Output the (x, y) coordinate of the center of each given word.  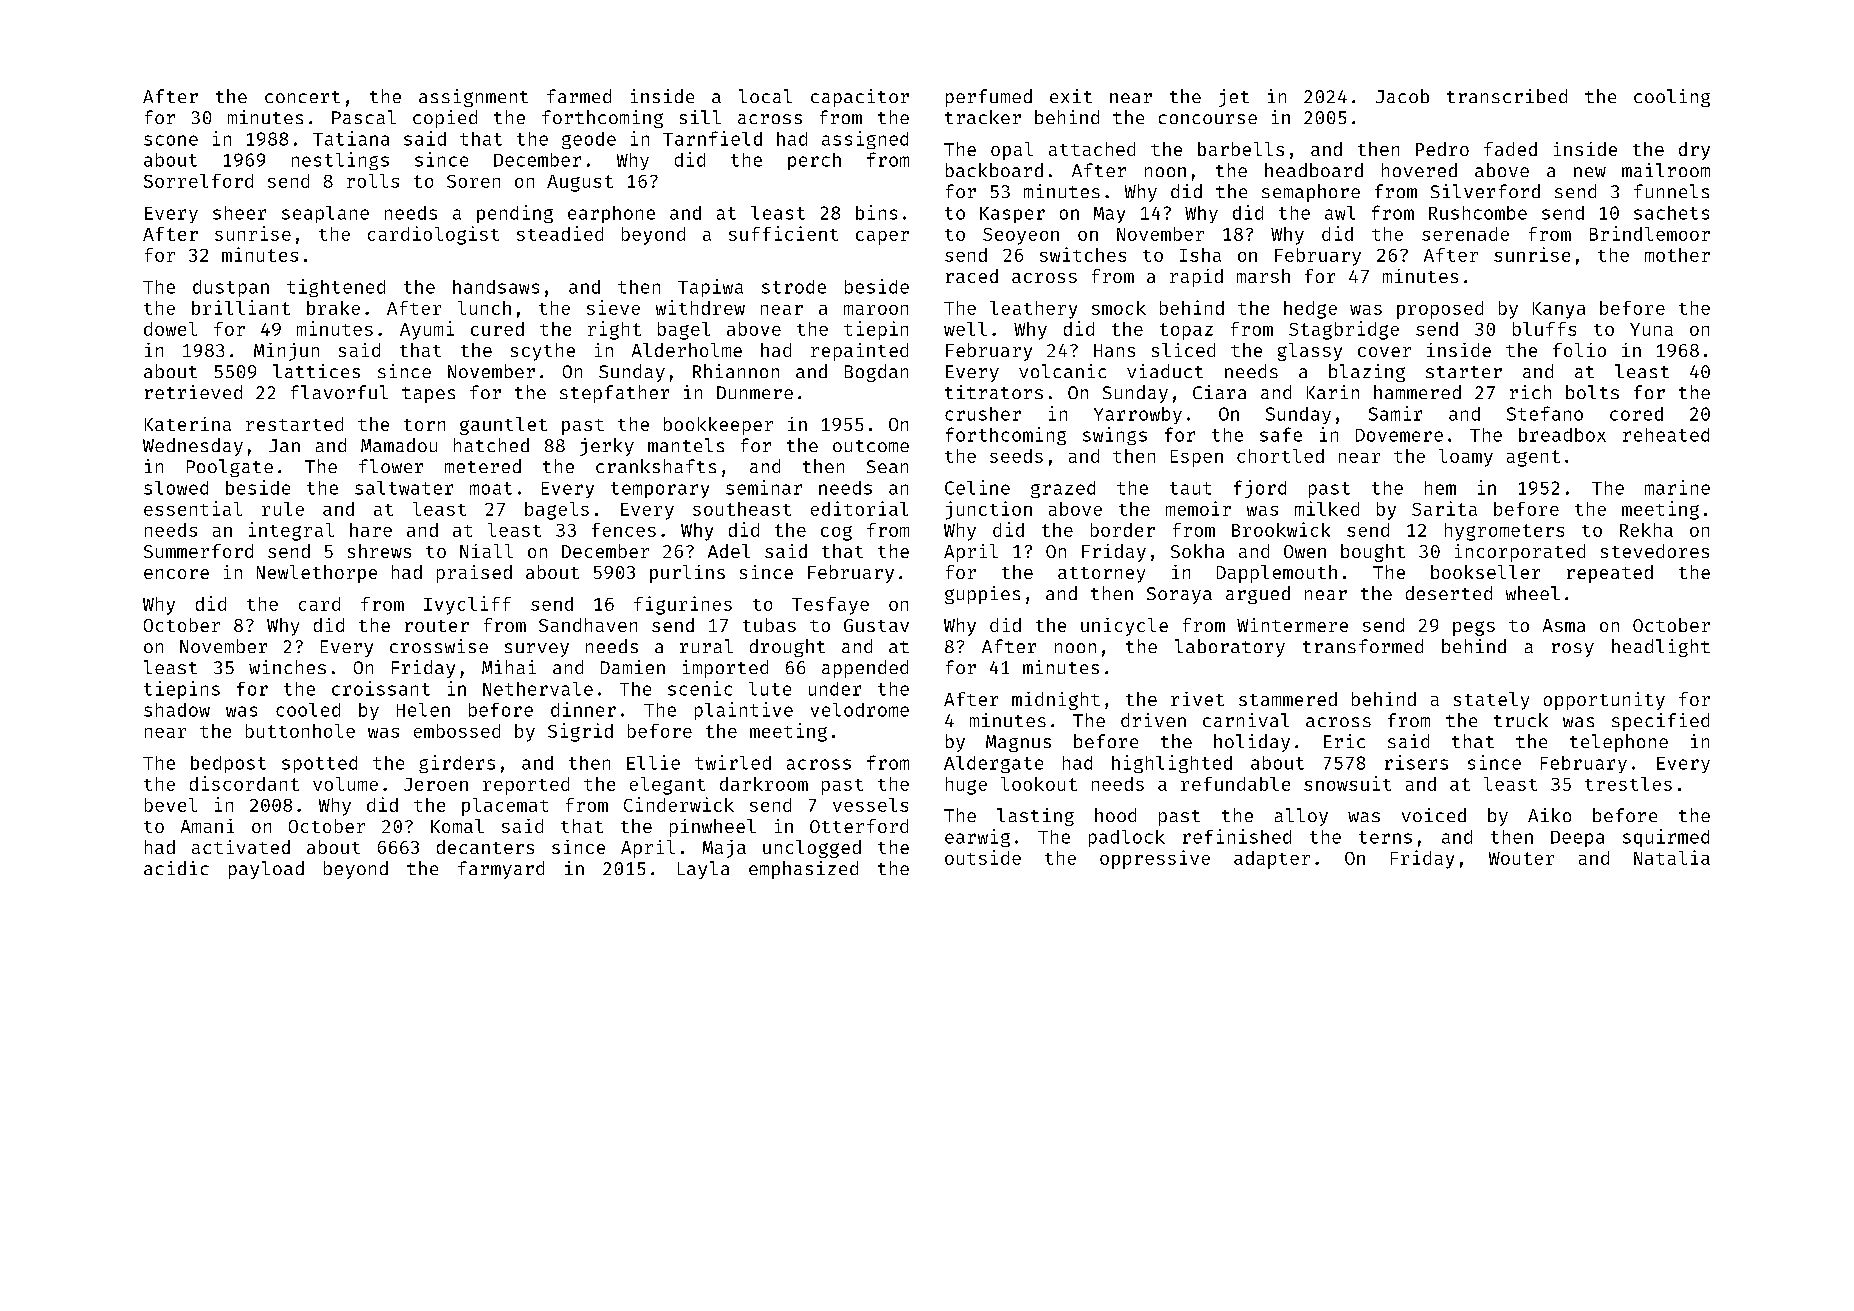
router (437, 626)
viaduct (1165, 371)
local (765, 96)
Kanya (1559, 310)
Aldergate (993, 764)
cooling (1672, 98)
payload (266, 870)
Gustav (876, 625)
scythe (543, 352)
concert (302, 97)
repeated (1610, 574)
